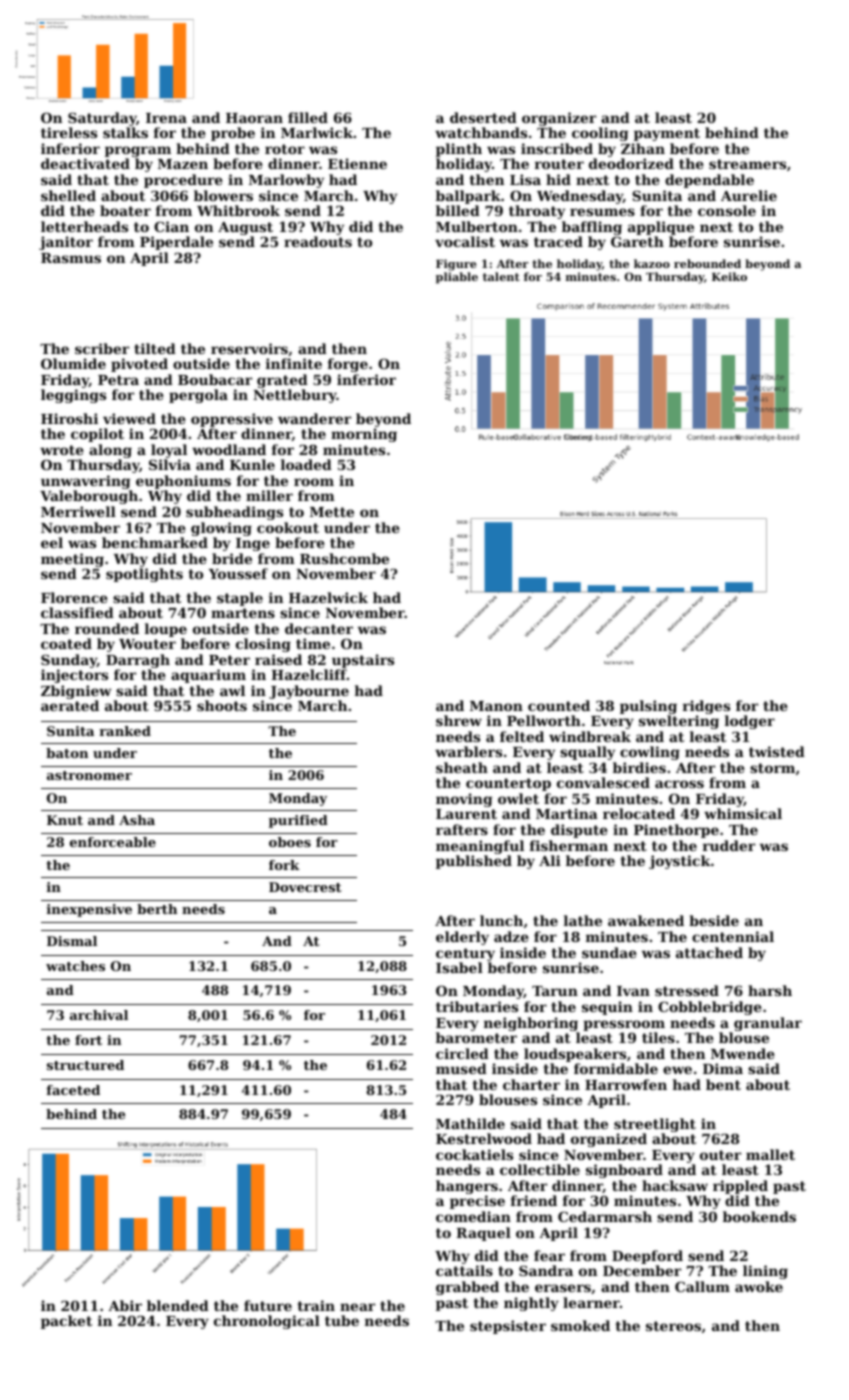 The image size is (849, 1400). I want to click on readouts, so click(318, 241).
